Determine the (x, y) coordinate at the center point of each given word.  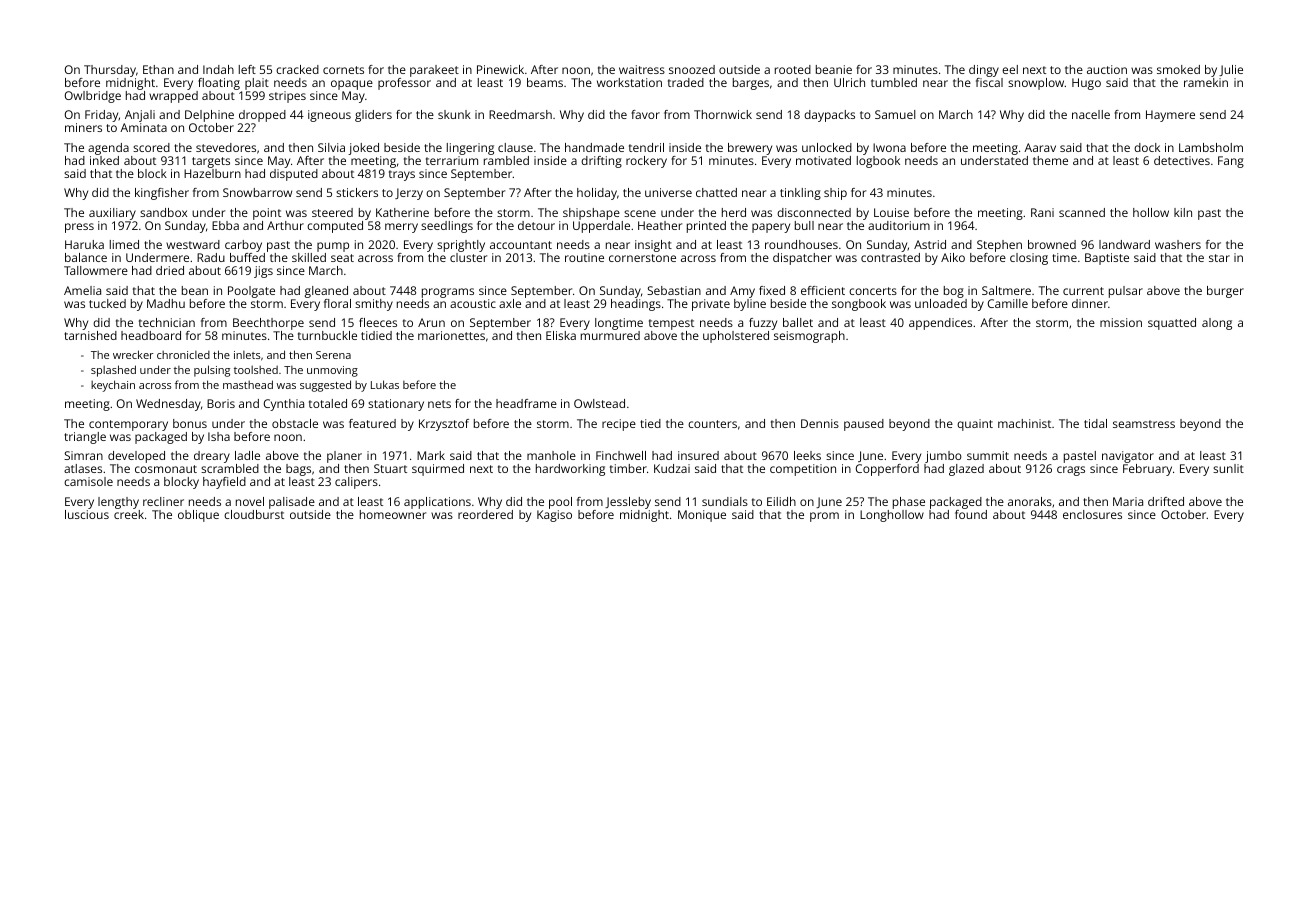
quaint (975, 425)
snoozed (692, 69)
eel (1010, 69)
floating (219, 84)
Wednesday (168, 405)
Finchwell (621, 455)
